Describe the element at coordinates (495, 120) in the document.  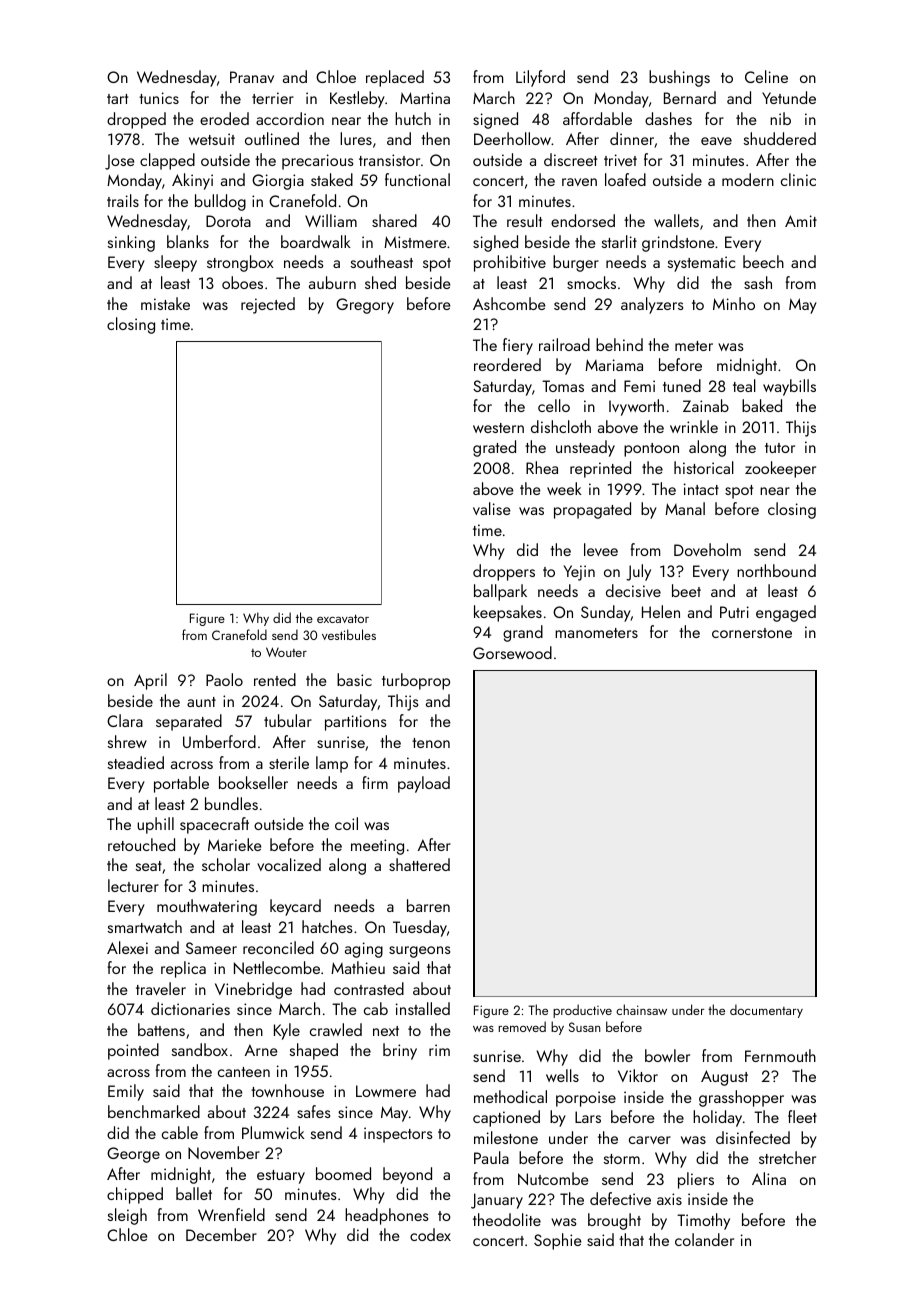
I see `signed` at that location.
